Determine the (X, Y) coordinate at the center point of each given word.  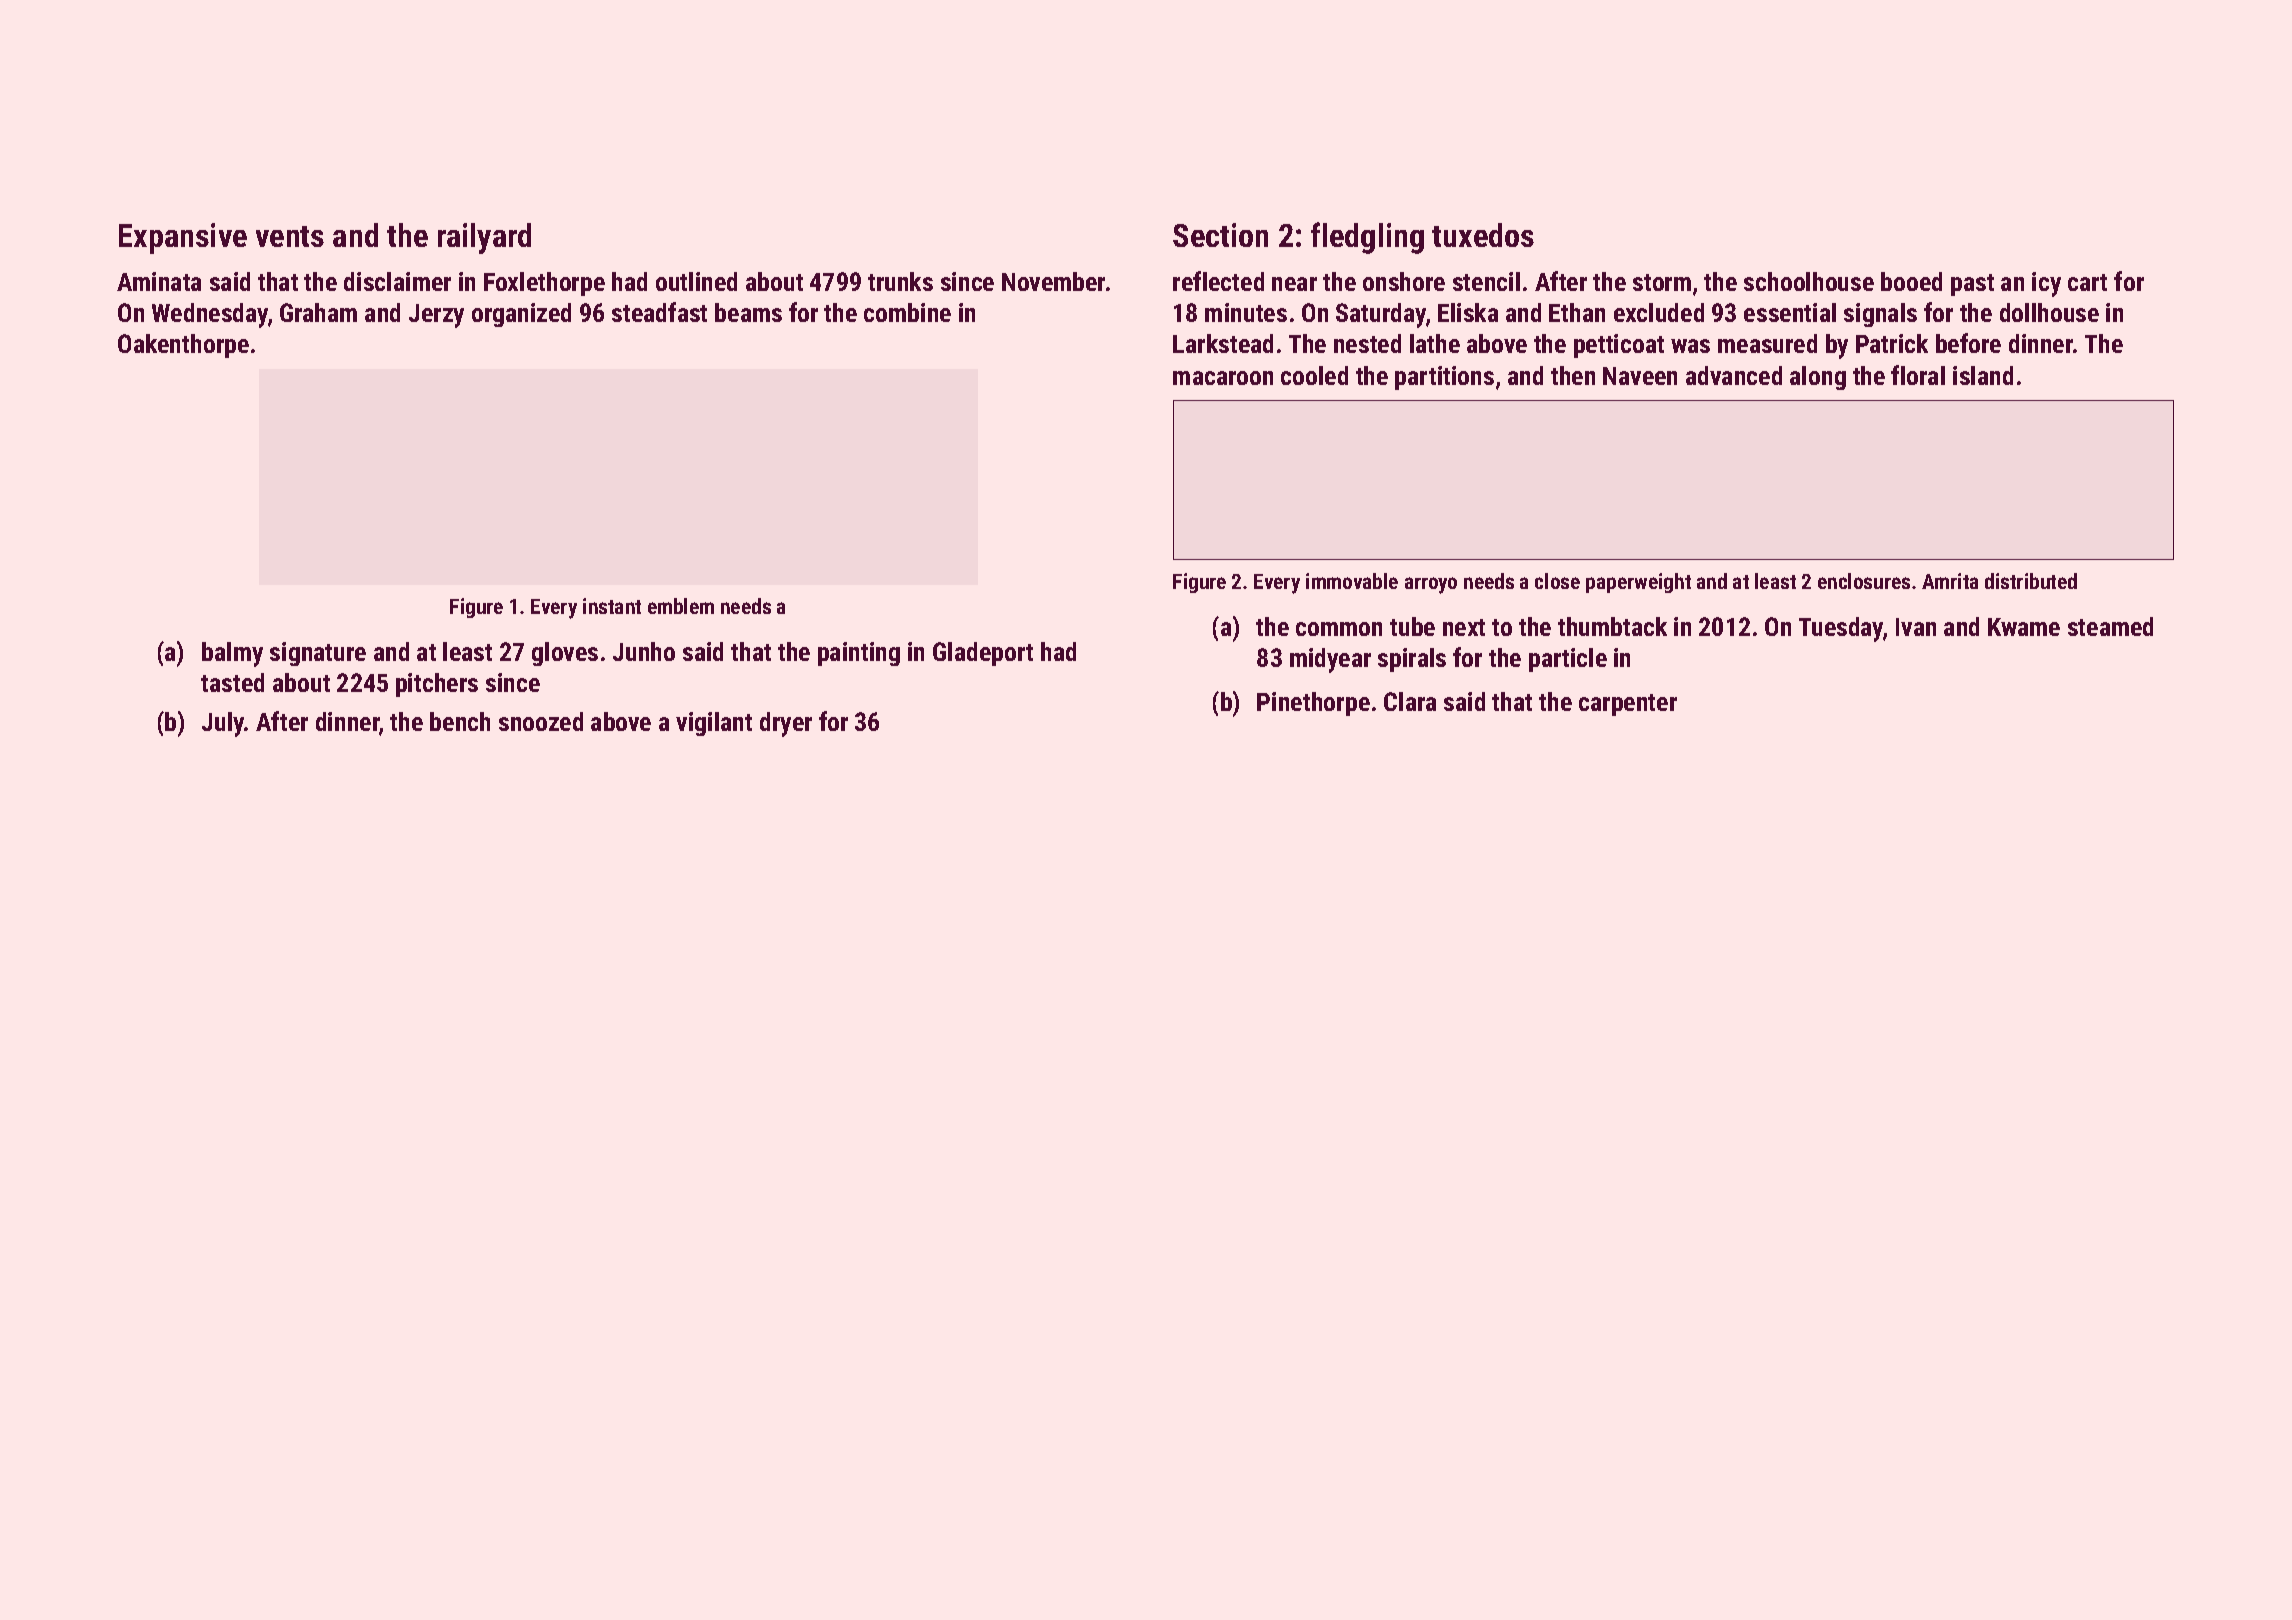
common (1339, 629)
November (1053, 281)
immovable (1352, 581)
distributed (2031, 581)
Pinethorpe (1313, 704)
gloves (565, 654)
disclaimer (397, 281)
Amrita (1950, 581)
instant (612, 606)
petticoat (1619, 346)
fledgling (1367, 238)
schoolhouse (1809, 281)
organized (521, 315)
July (223, 724)
